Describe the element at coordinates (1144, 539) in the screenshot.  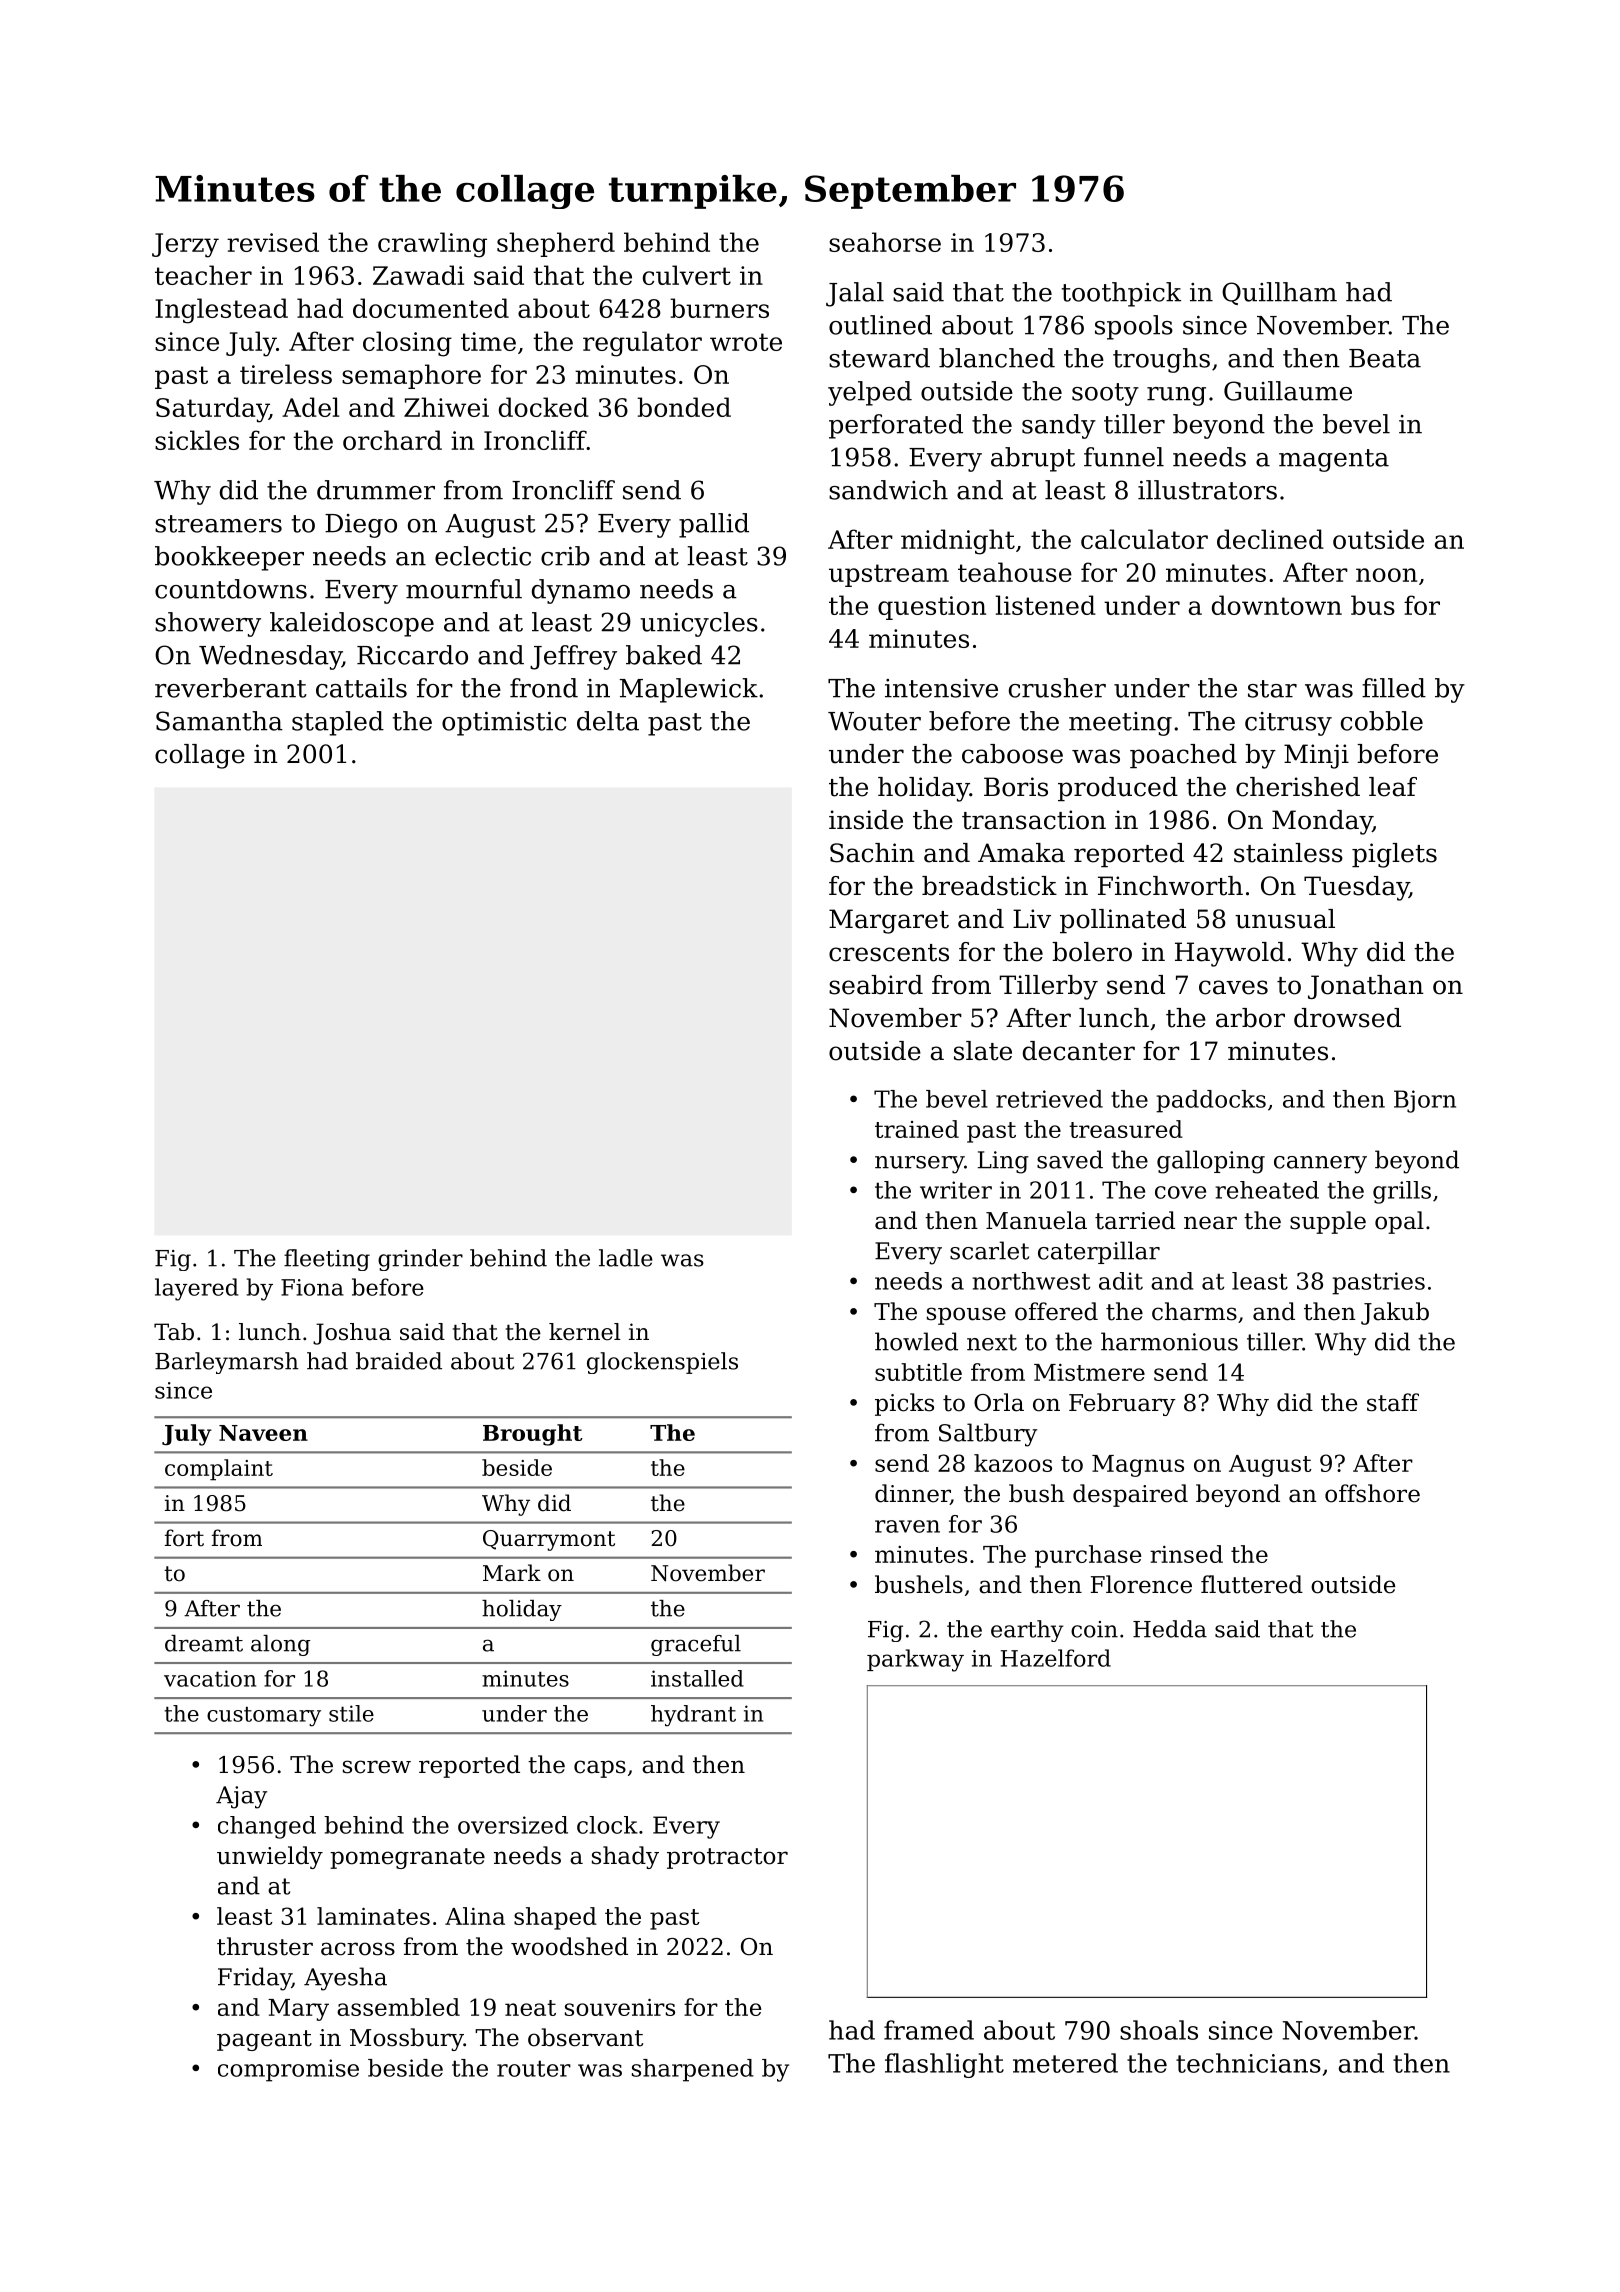
I see `calculator` at that location.
